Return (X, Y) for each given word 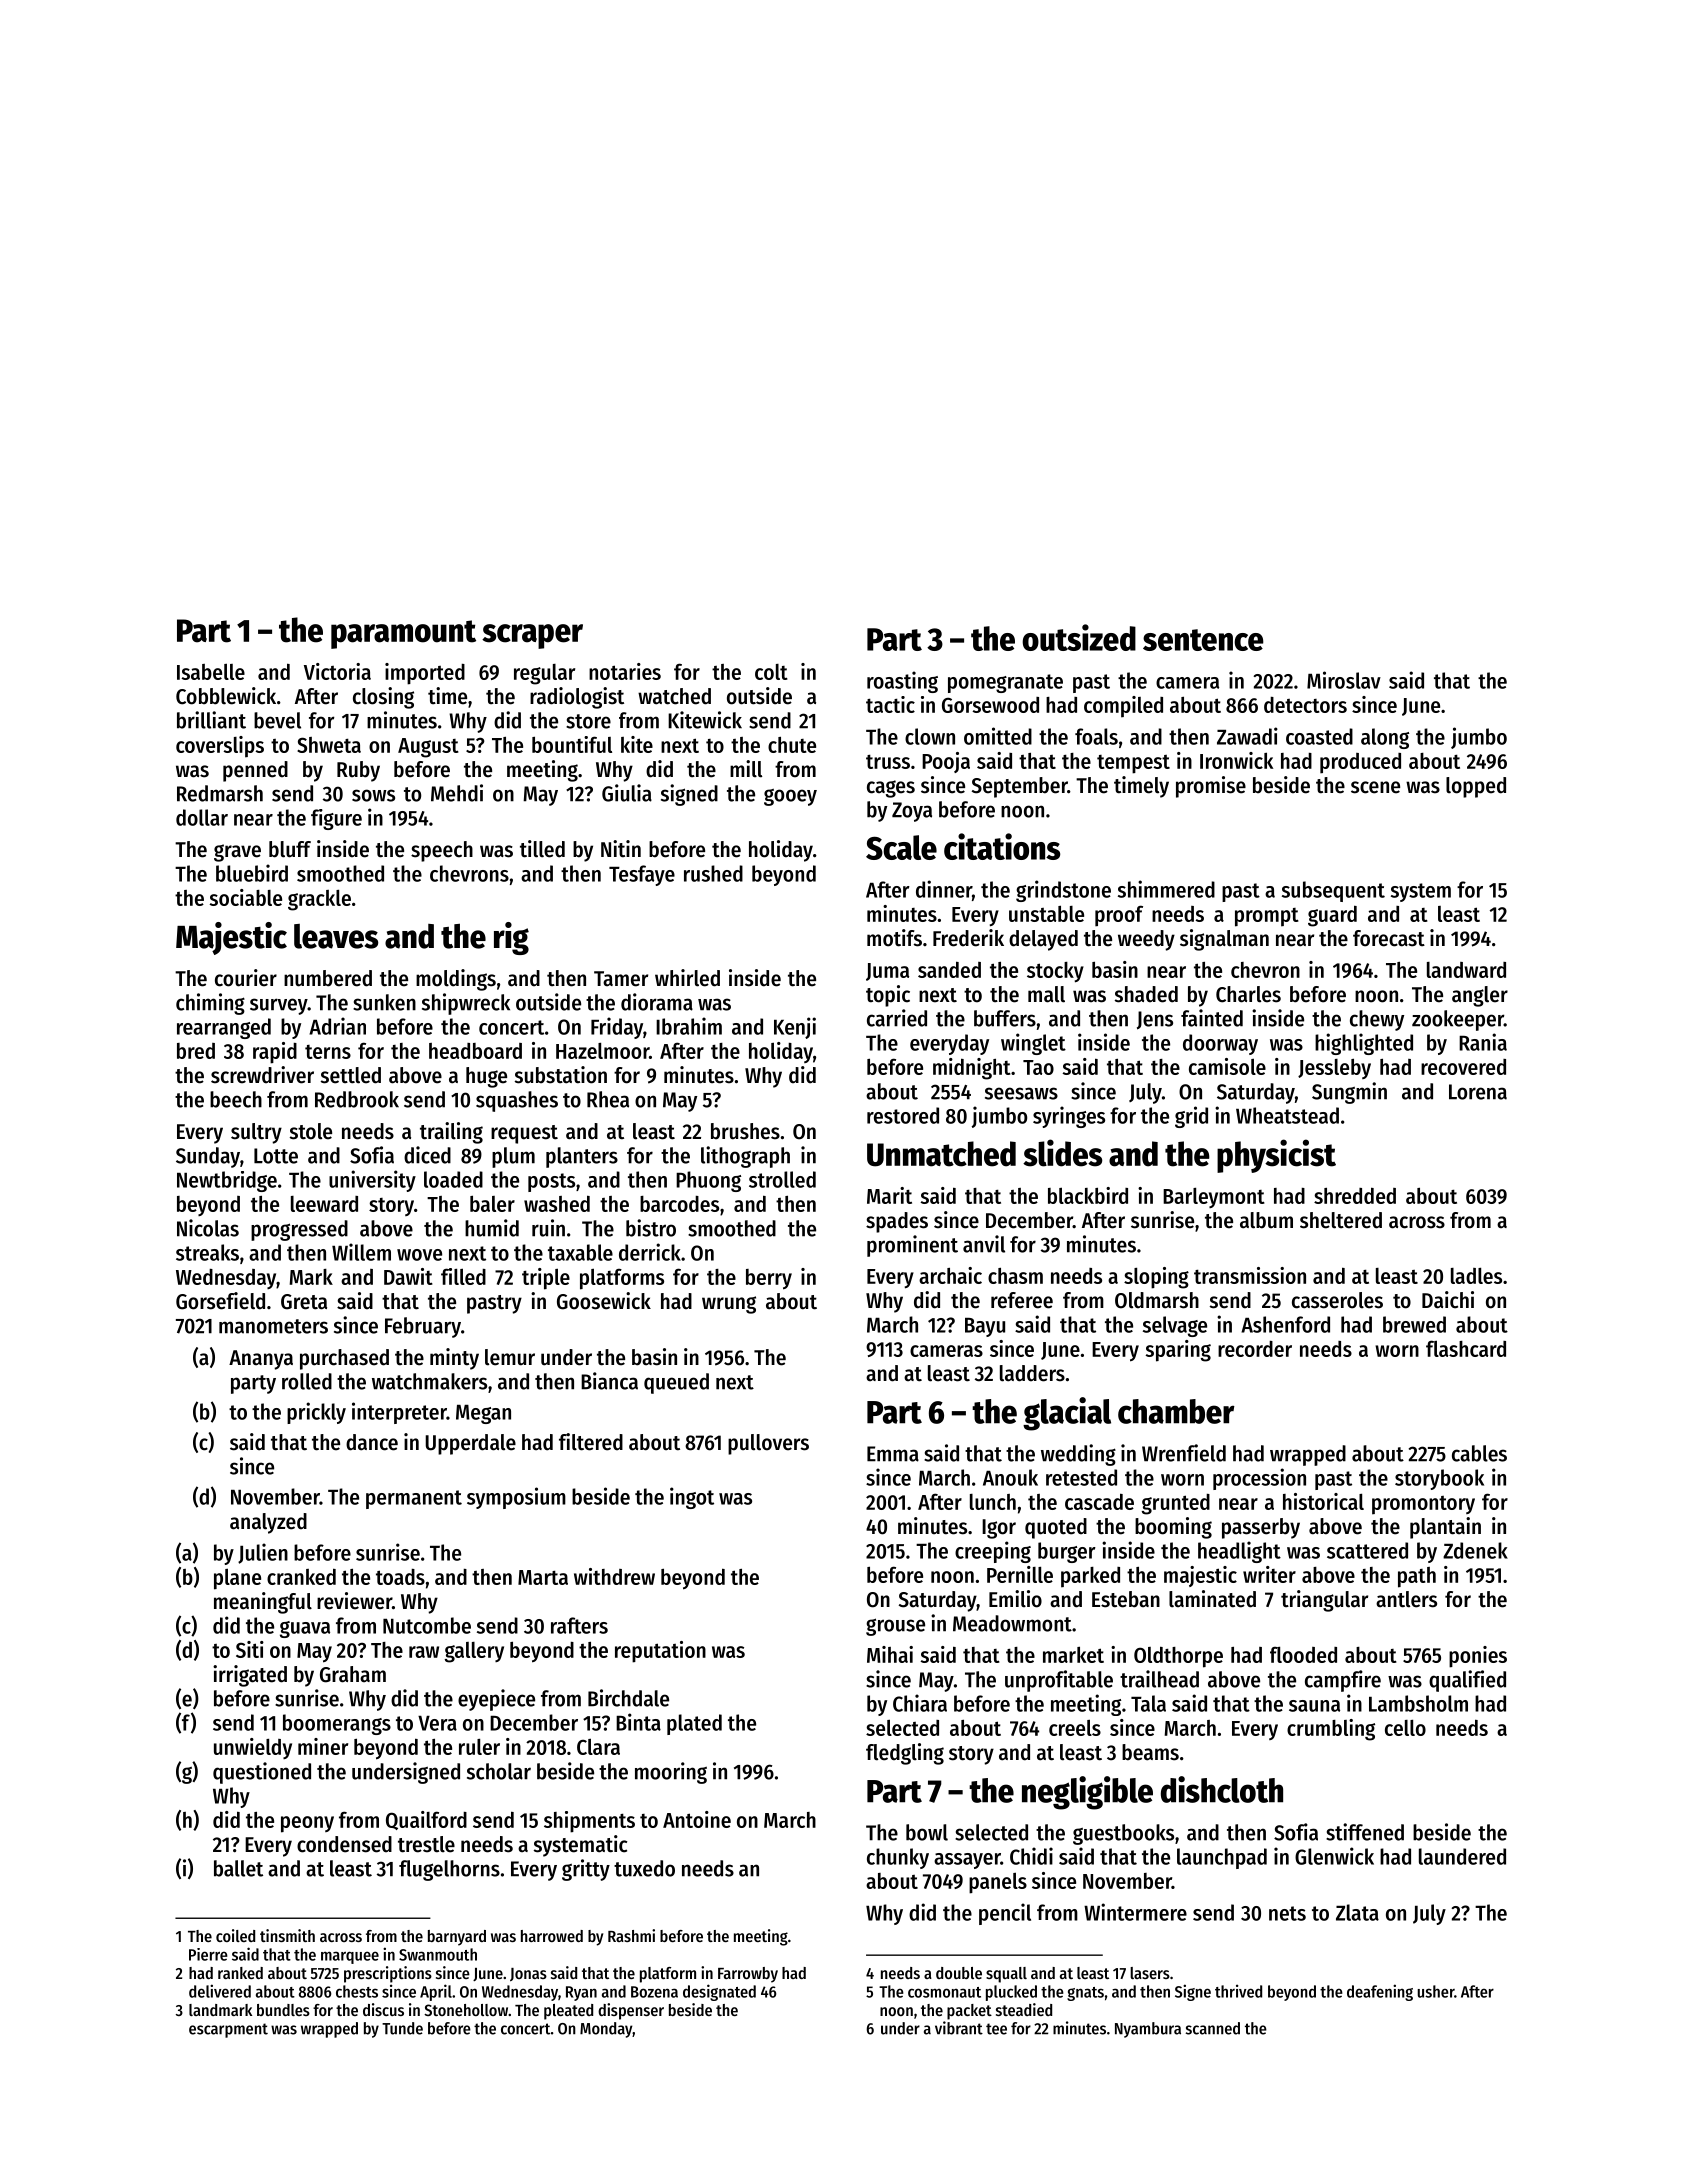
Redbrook (357, 1099)
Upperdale (470, 1444)
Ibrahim (689, 1026)
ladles (1476, 1276)
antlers (1406, 1599)
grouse (895, 1627)
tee (996, 2029)
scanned (1213, 2028)
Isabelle (211, 671)
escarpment (228, 2030)
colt (771, 672)
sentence (1203, 640)
